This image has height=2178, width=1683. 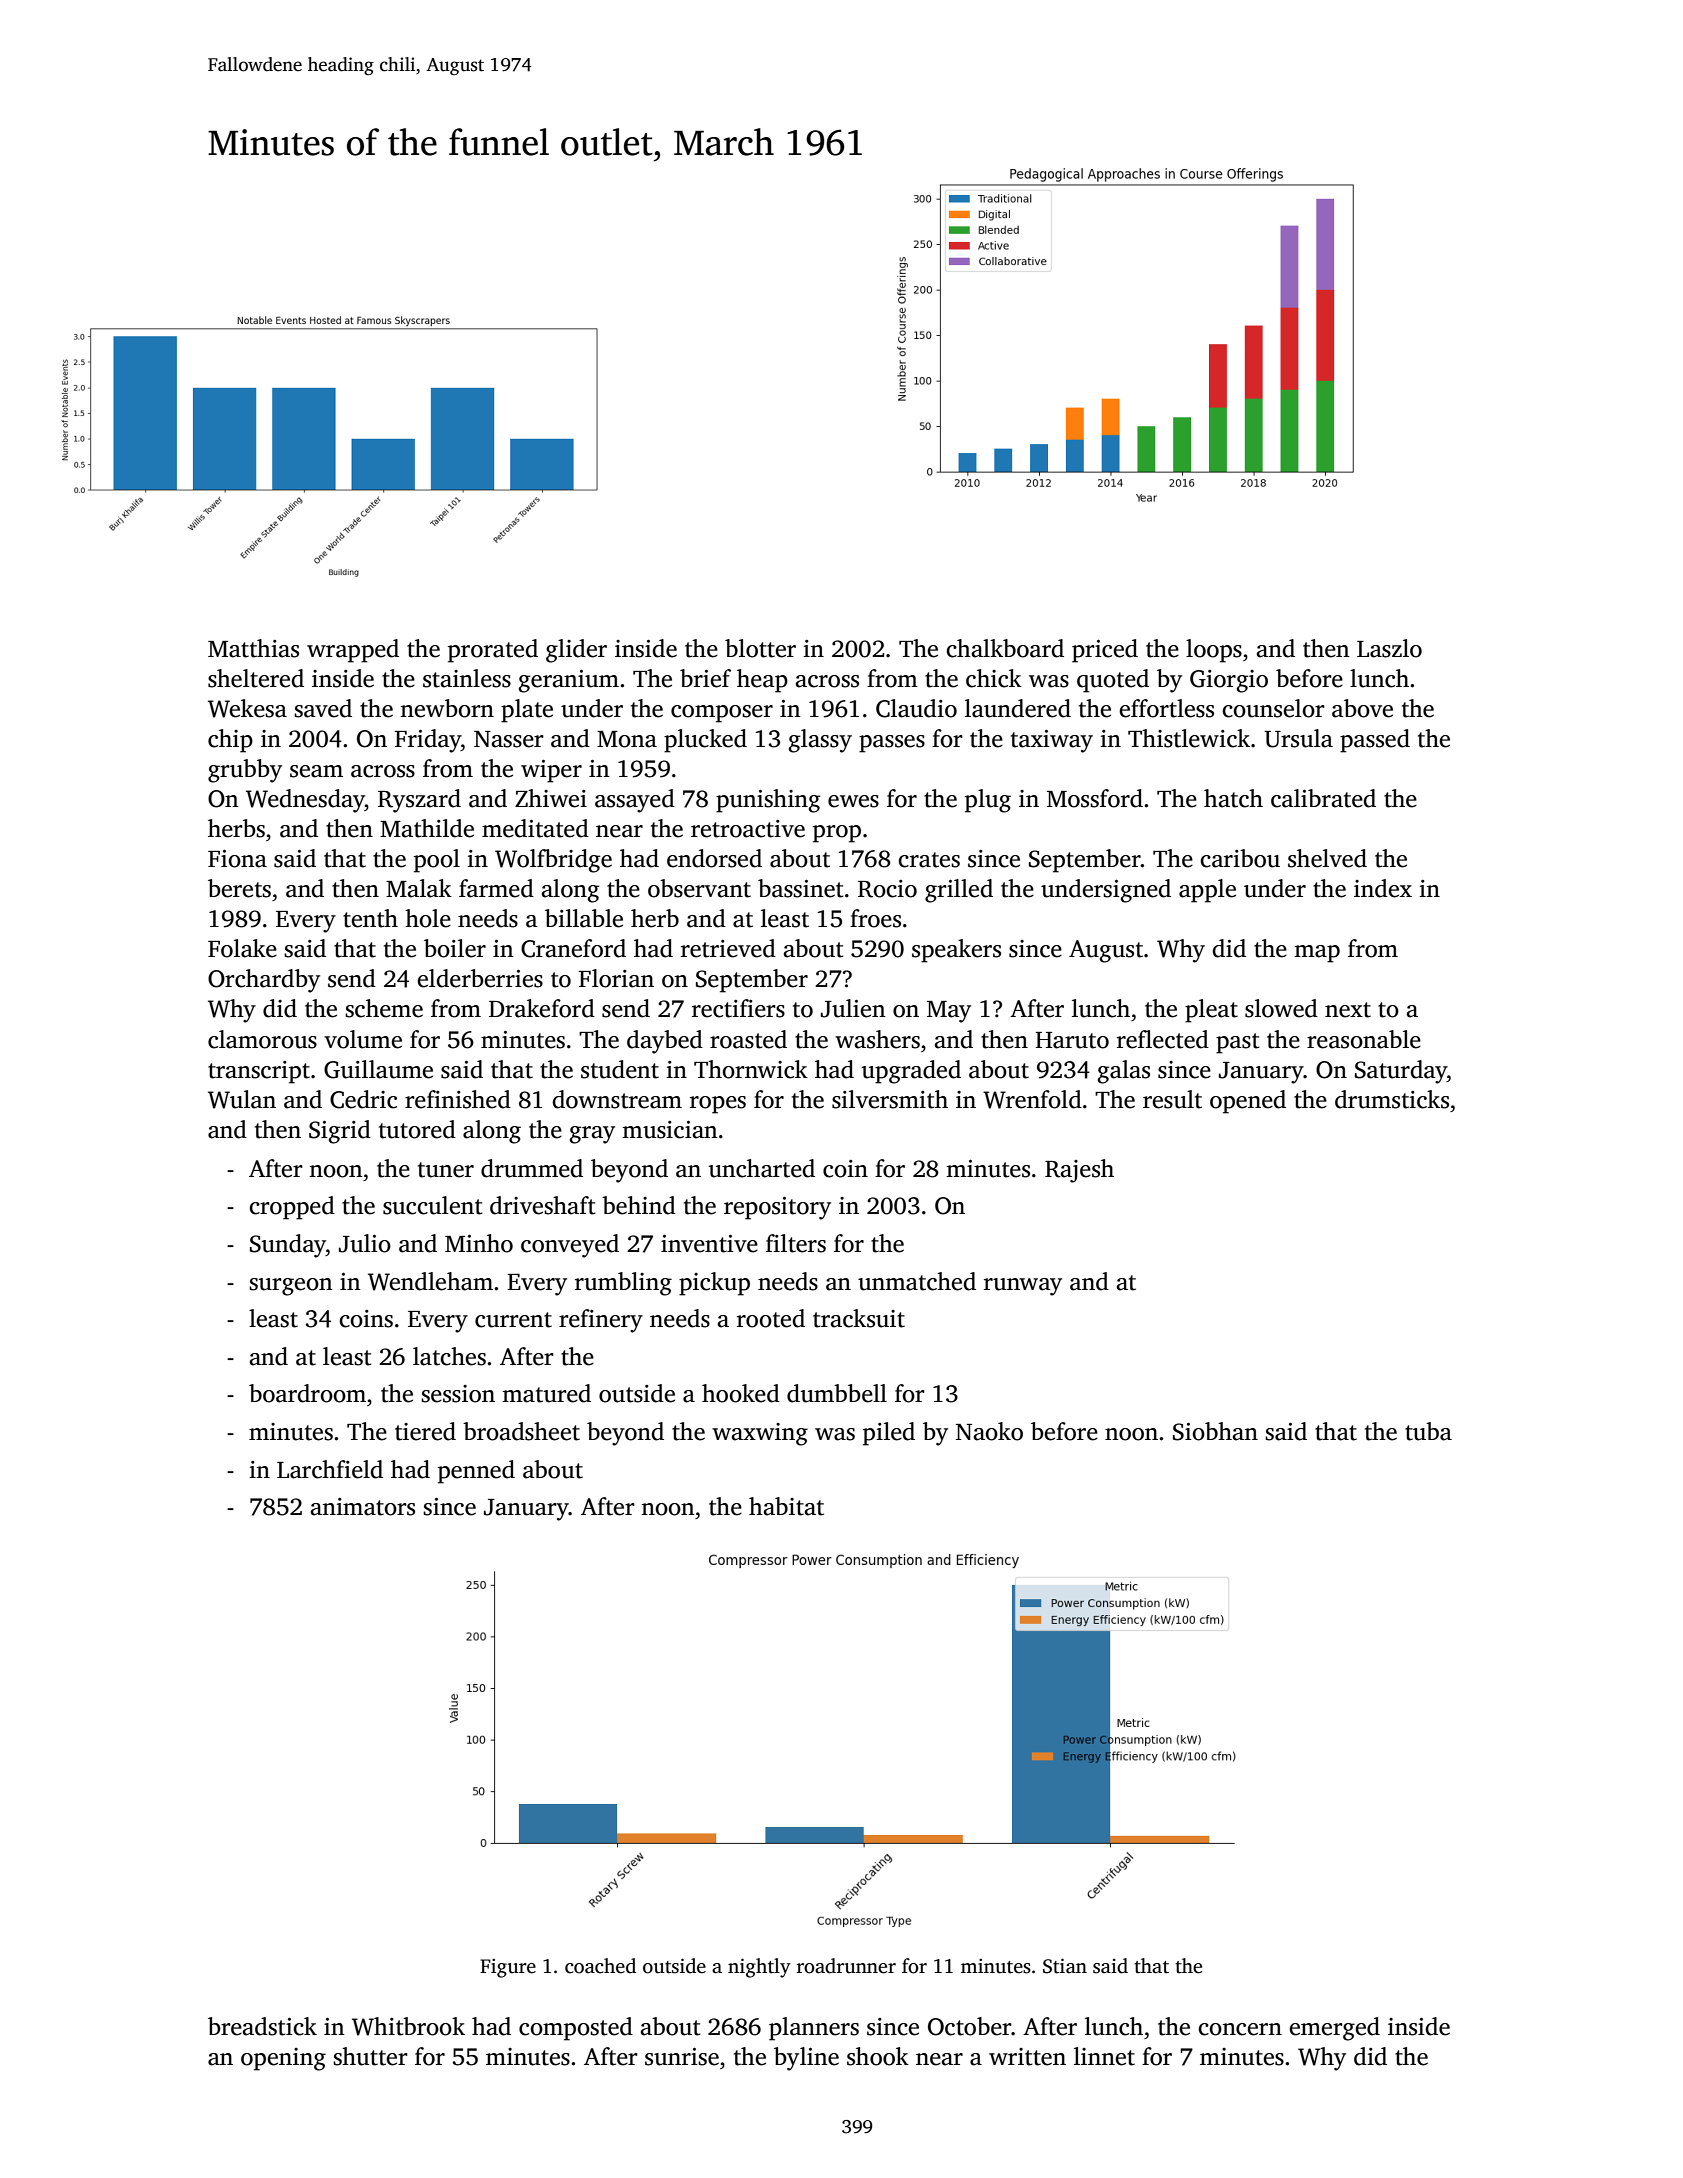 I want to click on refinished, so click(x=458, y=1099).
